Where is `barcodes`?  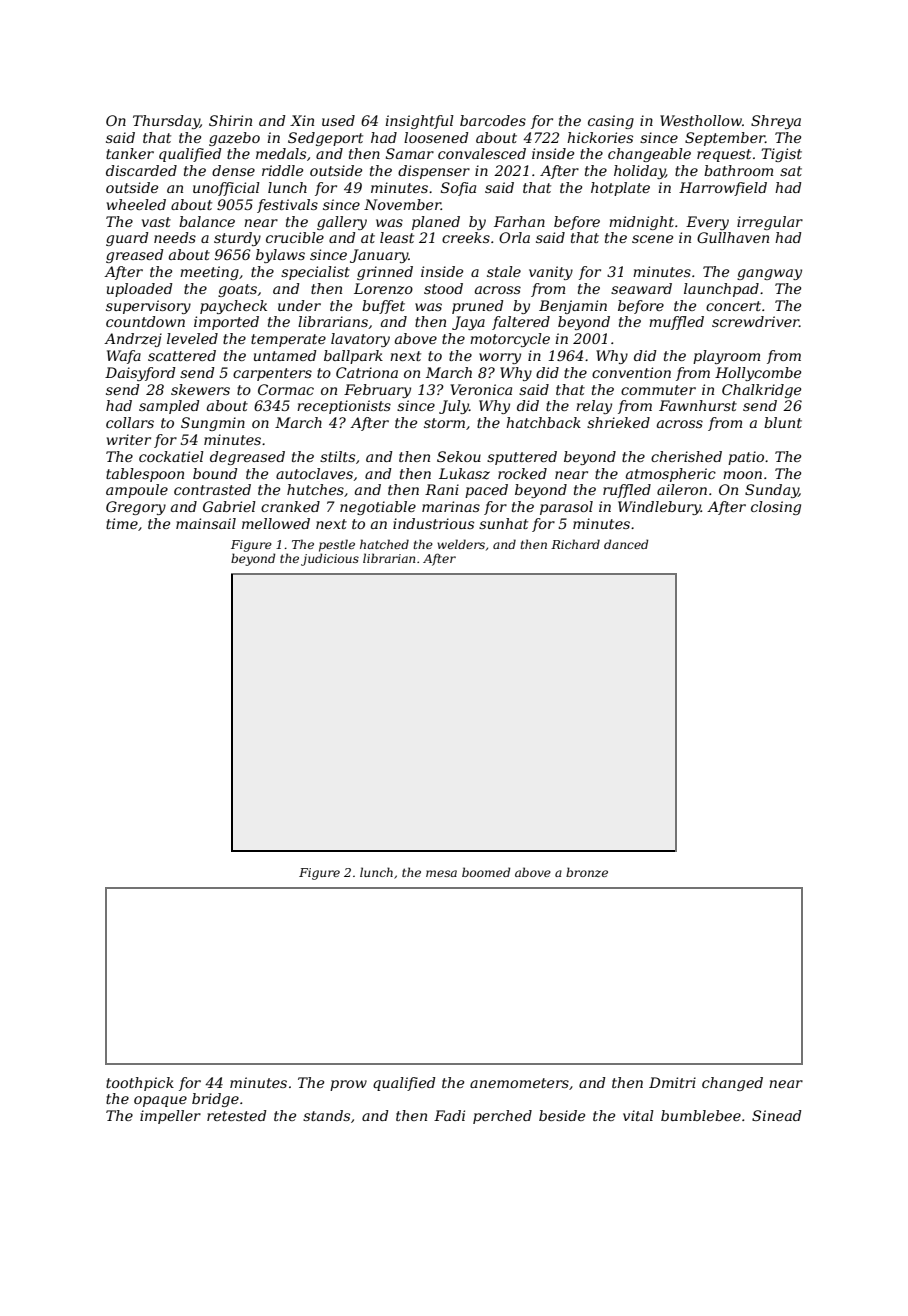 barcodes is located at coordinates (493, 120).
